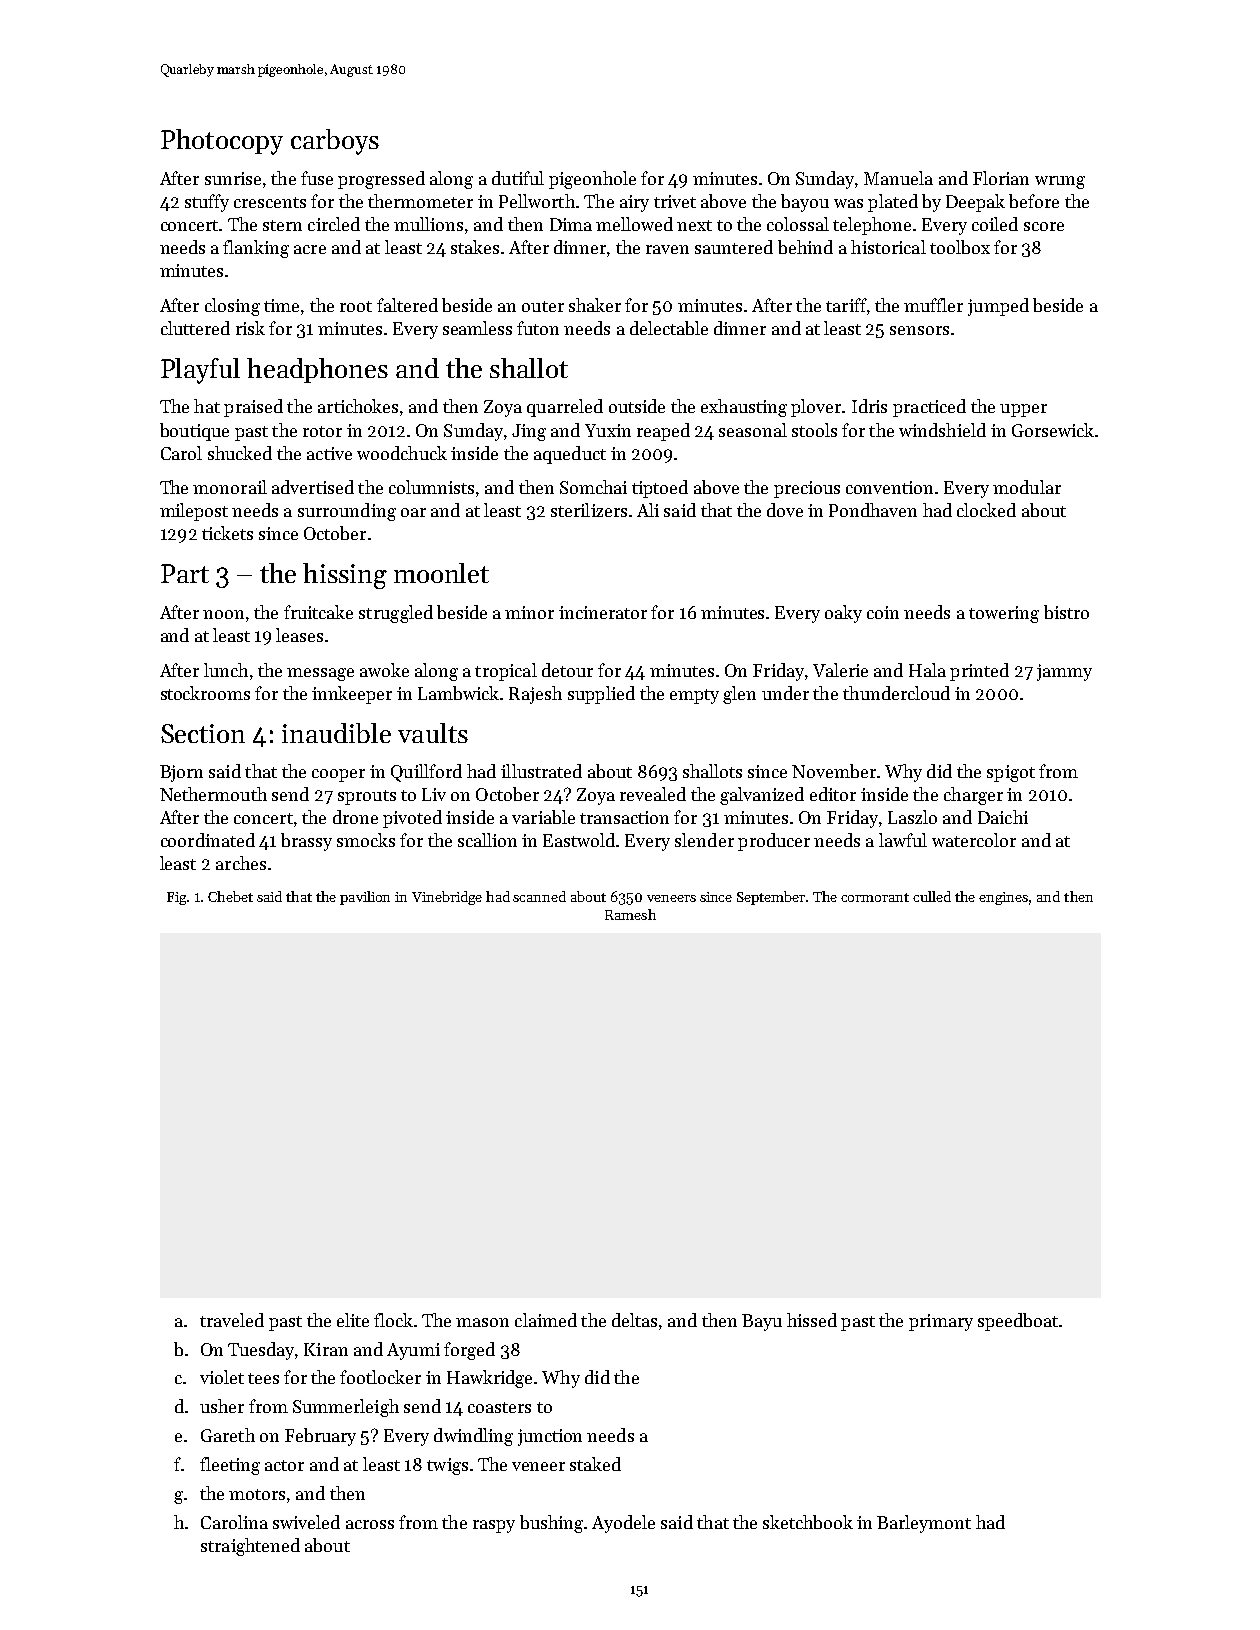  I want to click on dutiful, so click(518, 178).
